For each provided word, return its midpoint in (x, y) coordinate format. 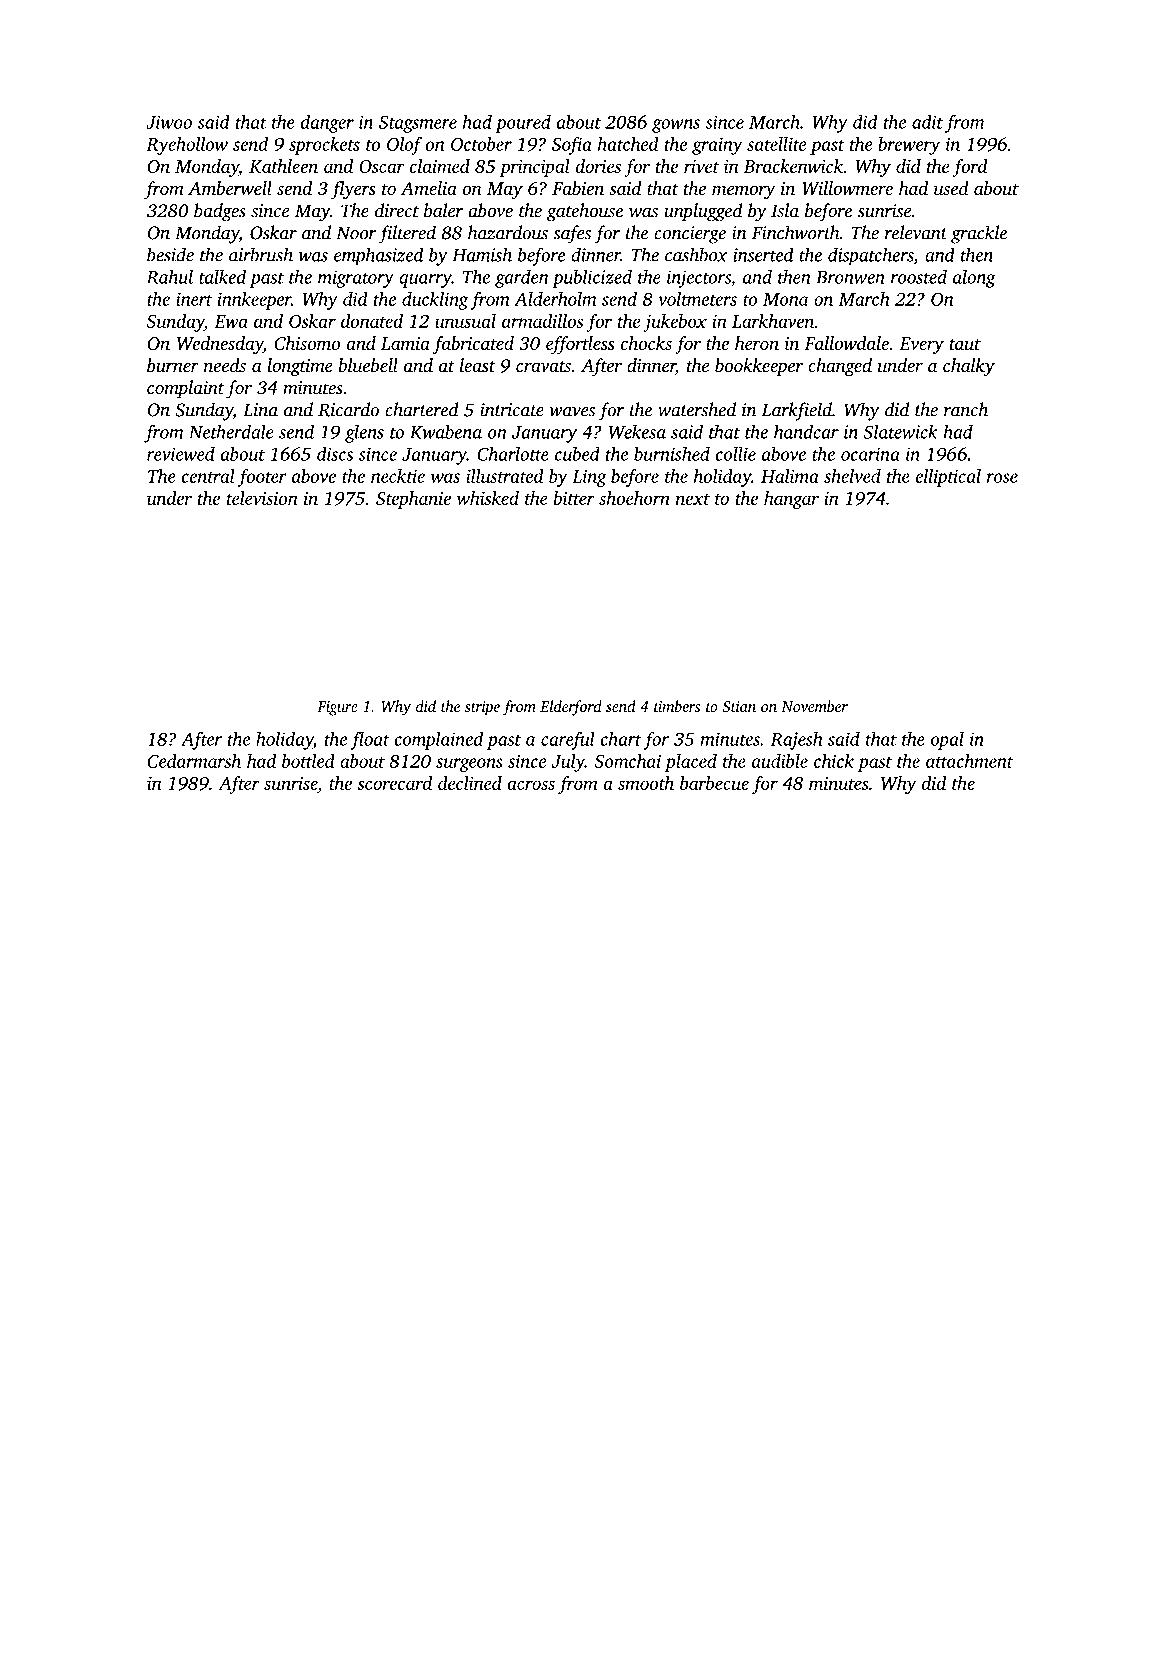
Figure (337, 708)
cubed (577, 454)
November (814, 706)
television (262, 498)
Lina (260, 410)
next (693, 499)
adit (927, 122)
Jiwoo (169, 122)
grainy (717, 146)
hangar (791, 500)
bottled (308, 761)
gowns (676, 126)
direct (397, 210)
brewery (909, 146)
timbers (677, 706)
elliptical (948, 478)
